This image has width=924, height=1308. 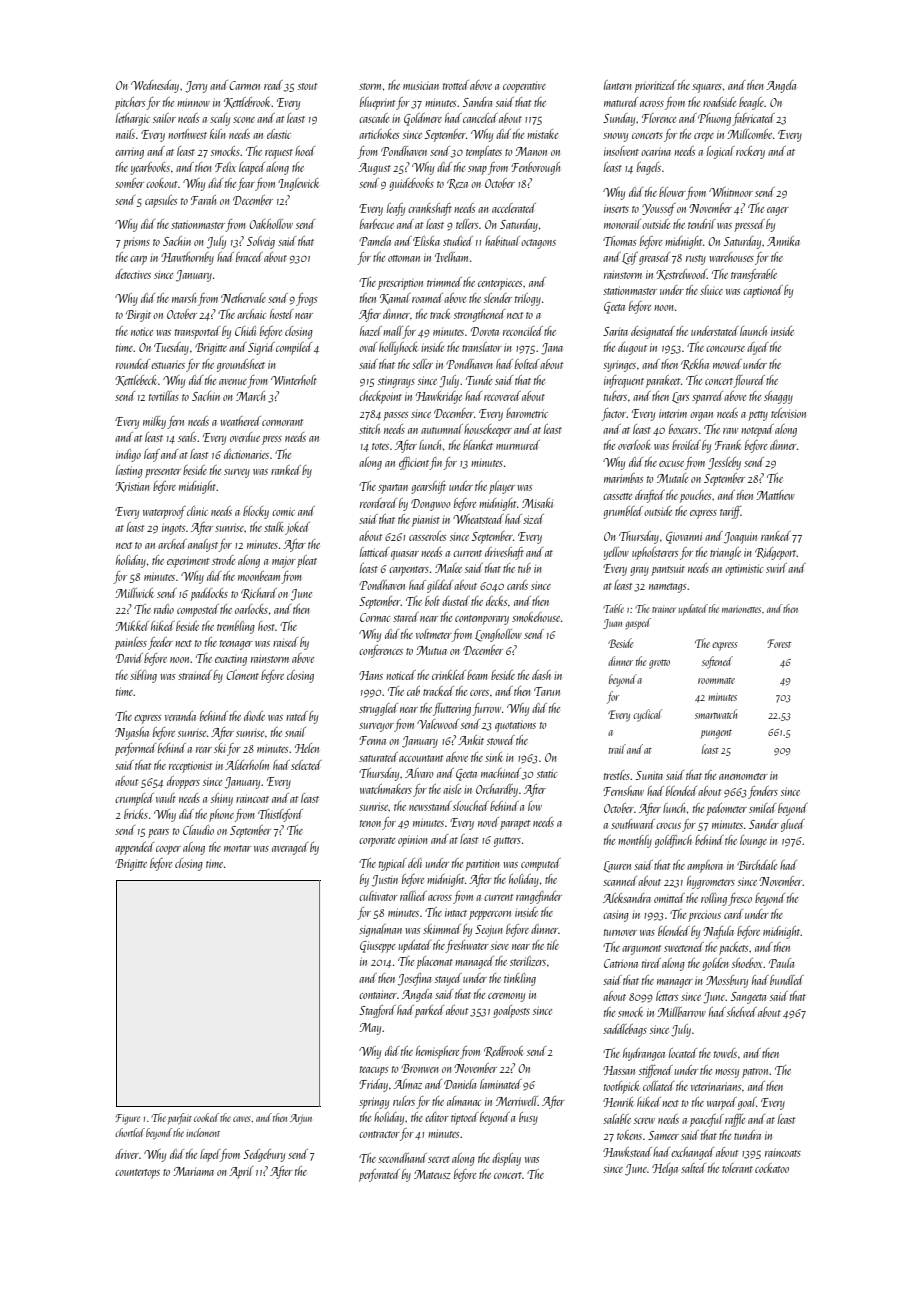 What do you see at coordinates (301, 1119) in the image?
I see `Arjun` at bounding box center [301, 1119].
